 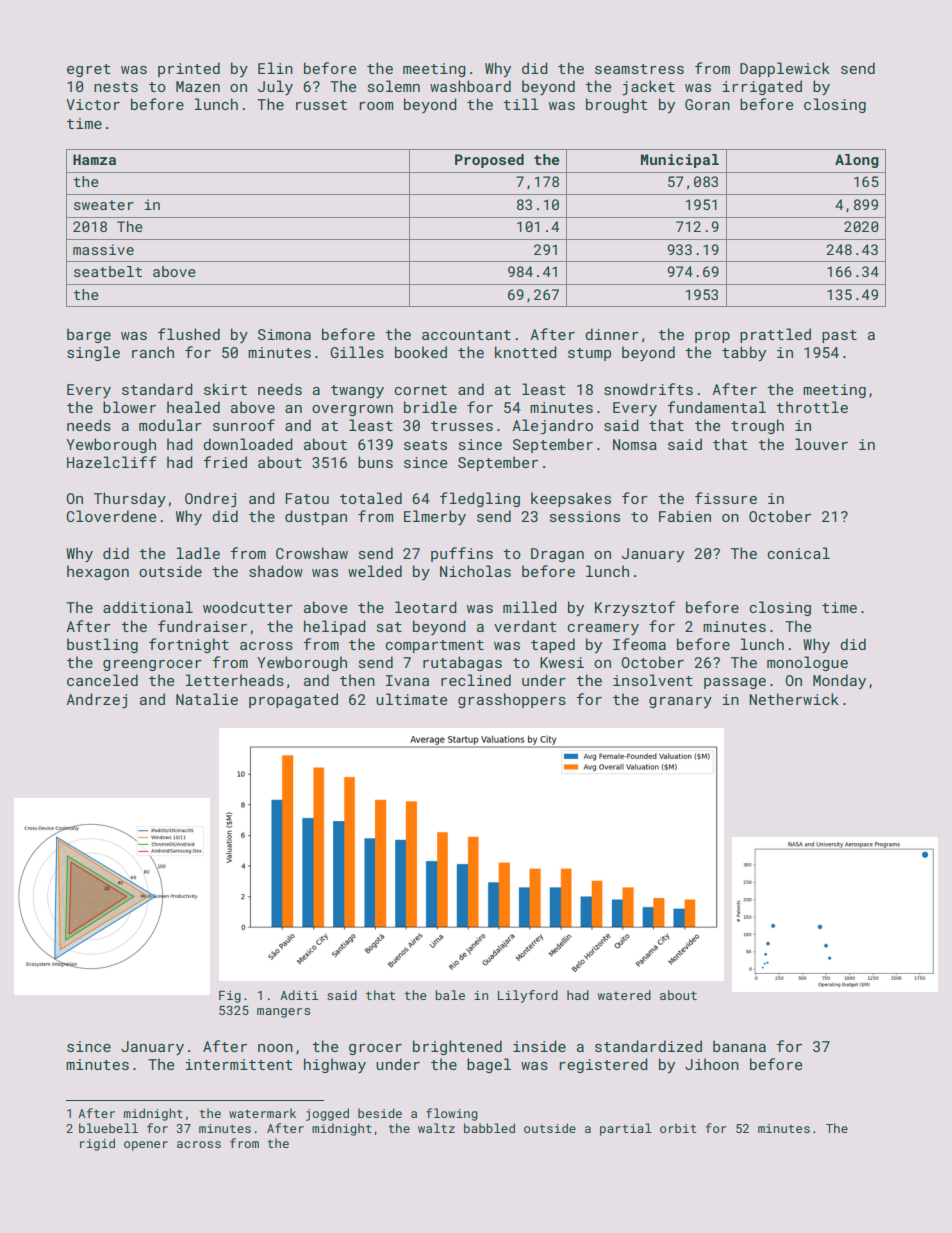 I want to click on reclined, so click(x=476, y=680).
